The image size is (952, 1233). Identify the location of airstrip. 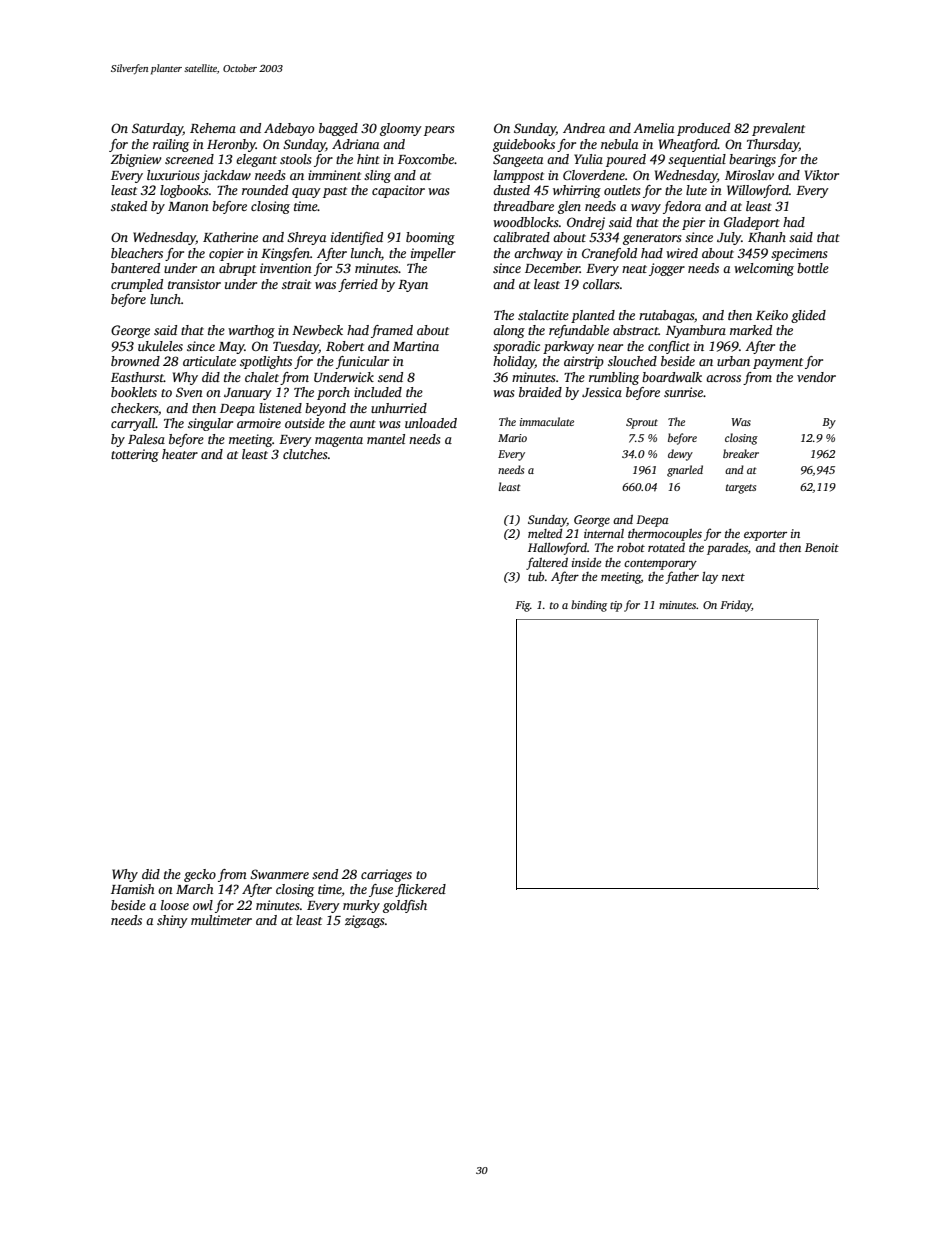
(584, 362).
